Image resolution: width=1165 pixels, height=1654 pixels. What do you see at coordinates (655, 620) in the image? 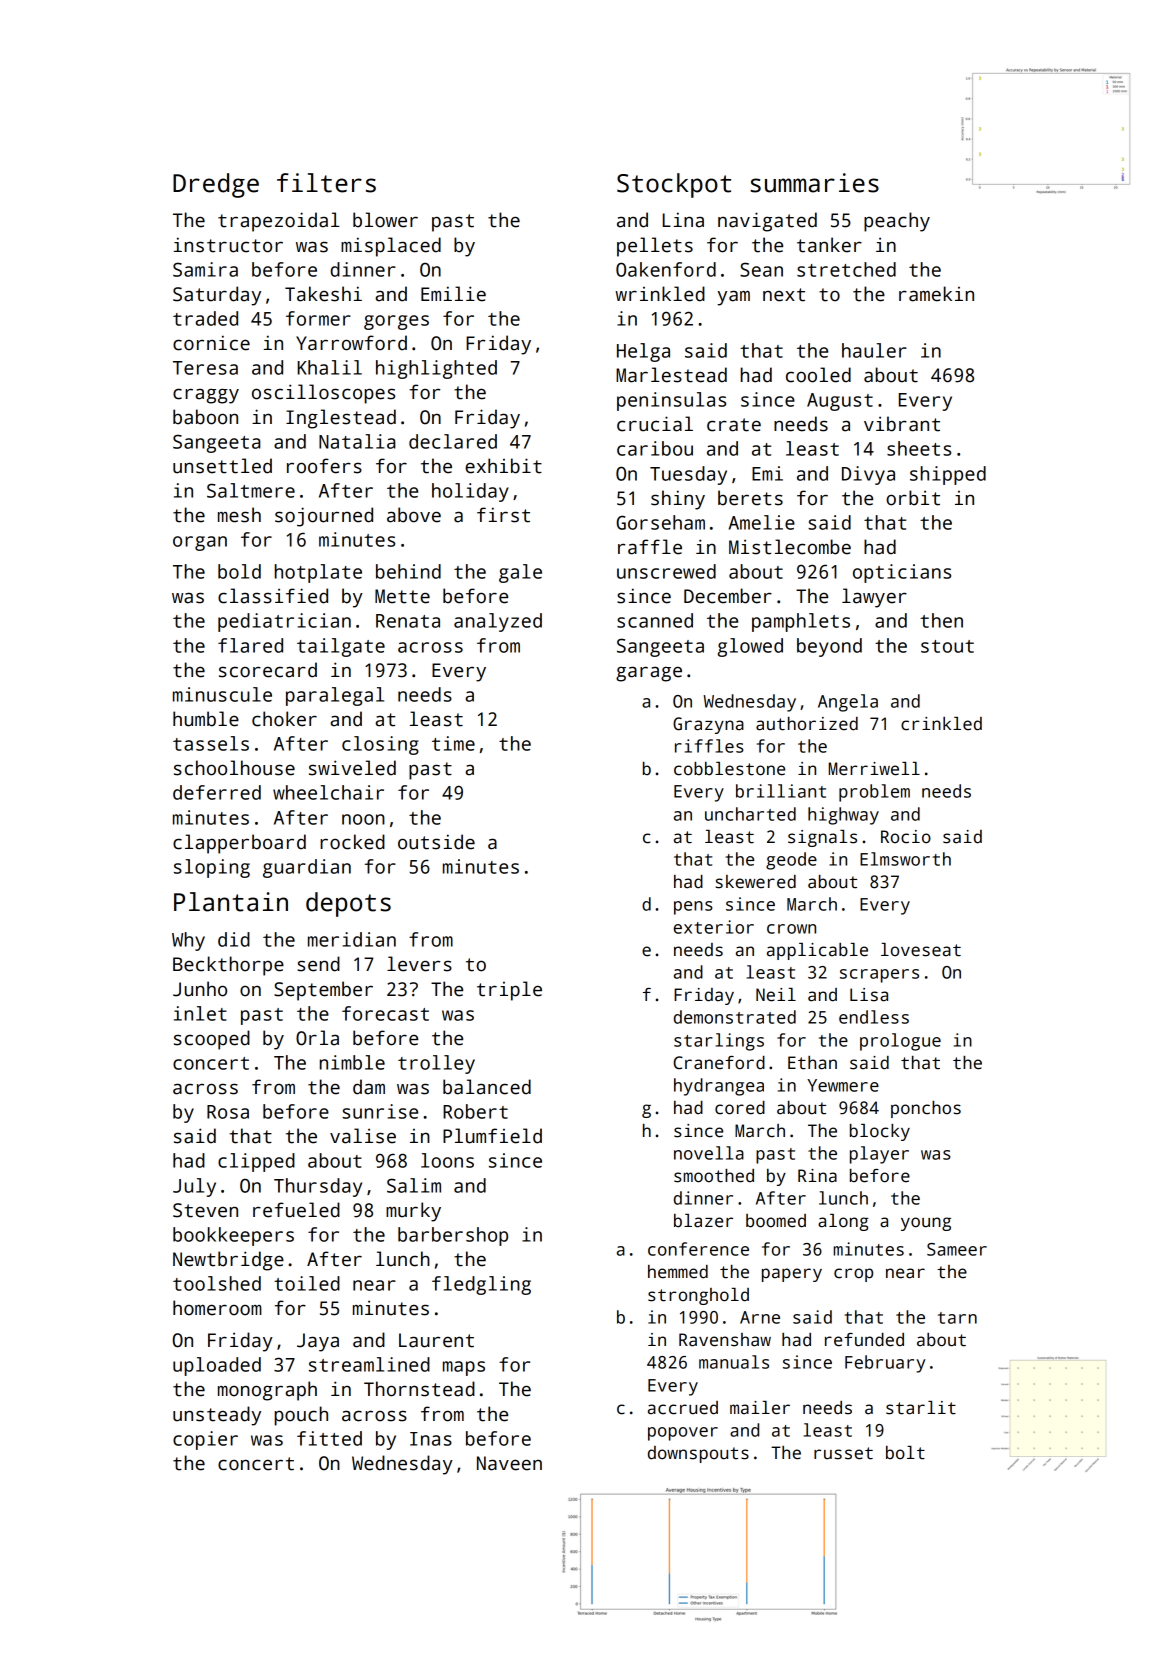
I see `scanned` at bounding box center [655, 620].
